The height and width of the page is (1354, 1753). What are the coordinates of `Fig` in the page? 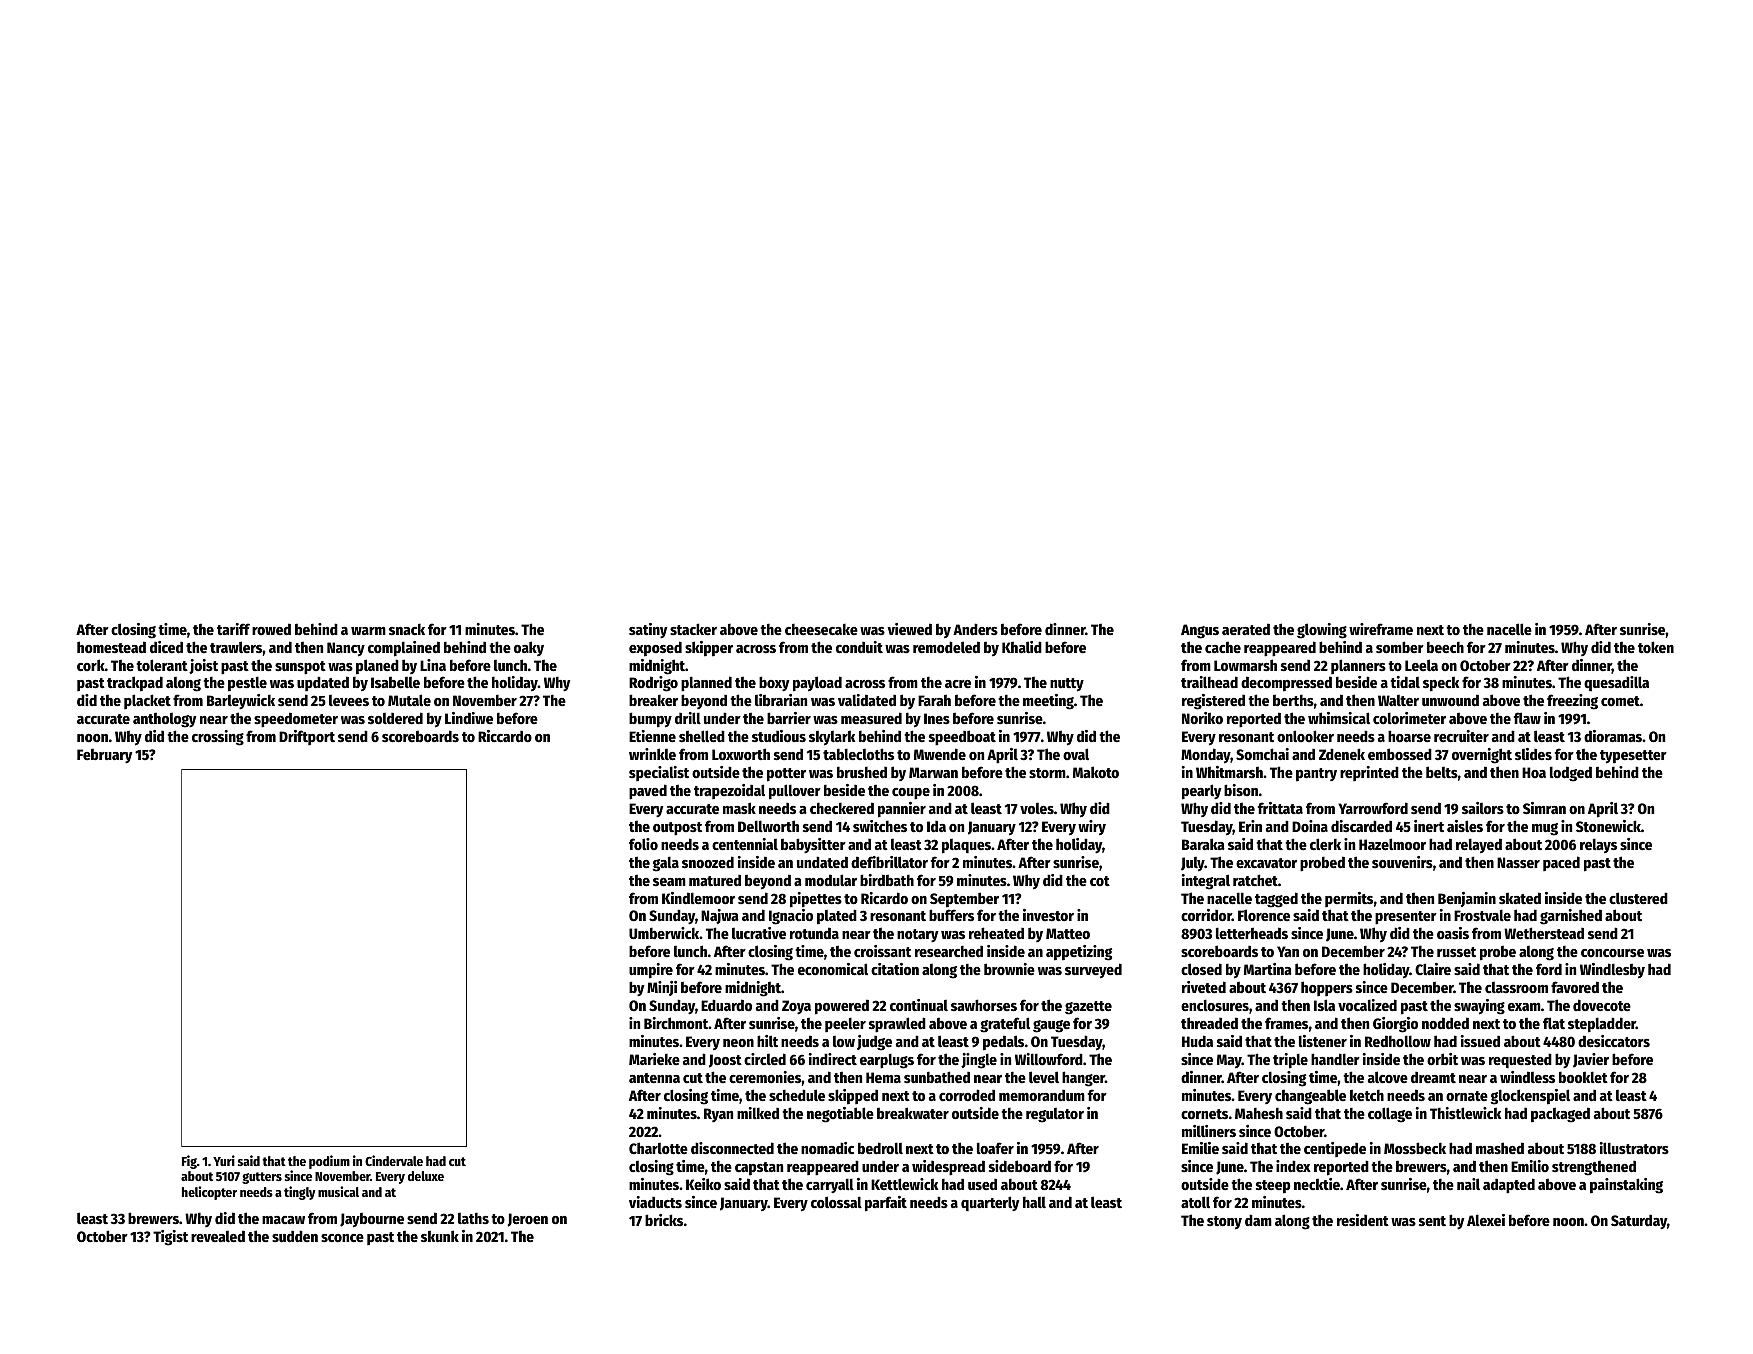 It's located at (189, 1162).
